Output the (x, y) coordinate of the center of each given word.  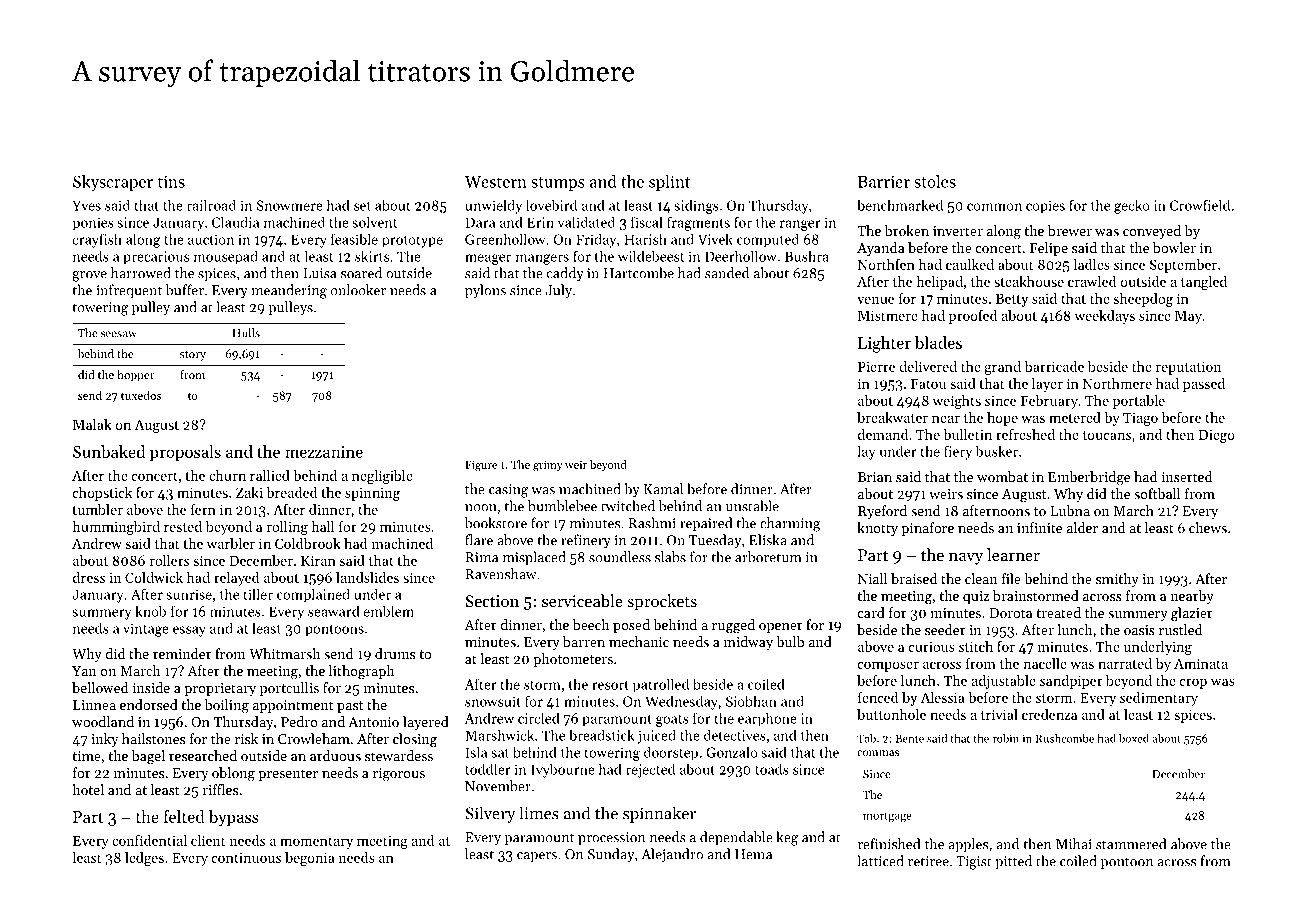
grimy (548, 466)
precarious (156, 257)
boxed (1134, 738)
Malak (92, 424)
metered (1075, 417)
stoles (935, 181)
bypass (234, 818)
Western (496, 182)
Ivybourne (563, 770)
